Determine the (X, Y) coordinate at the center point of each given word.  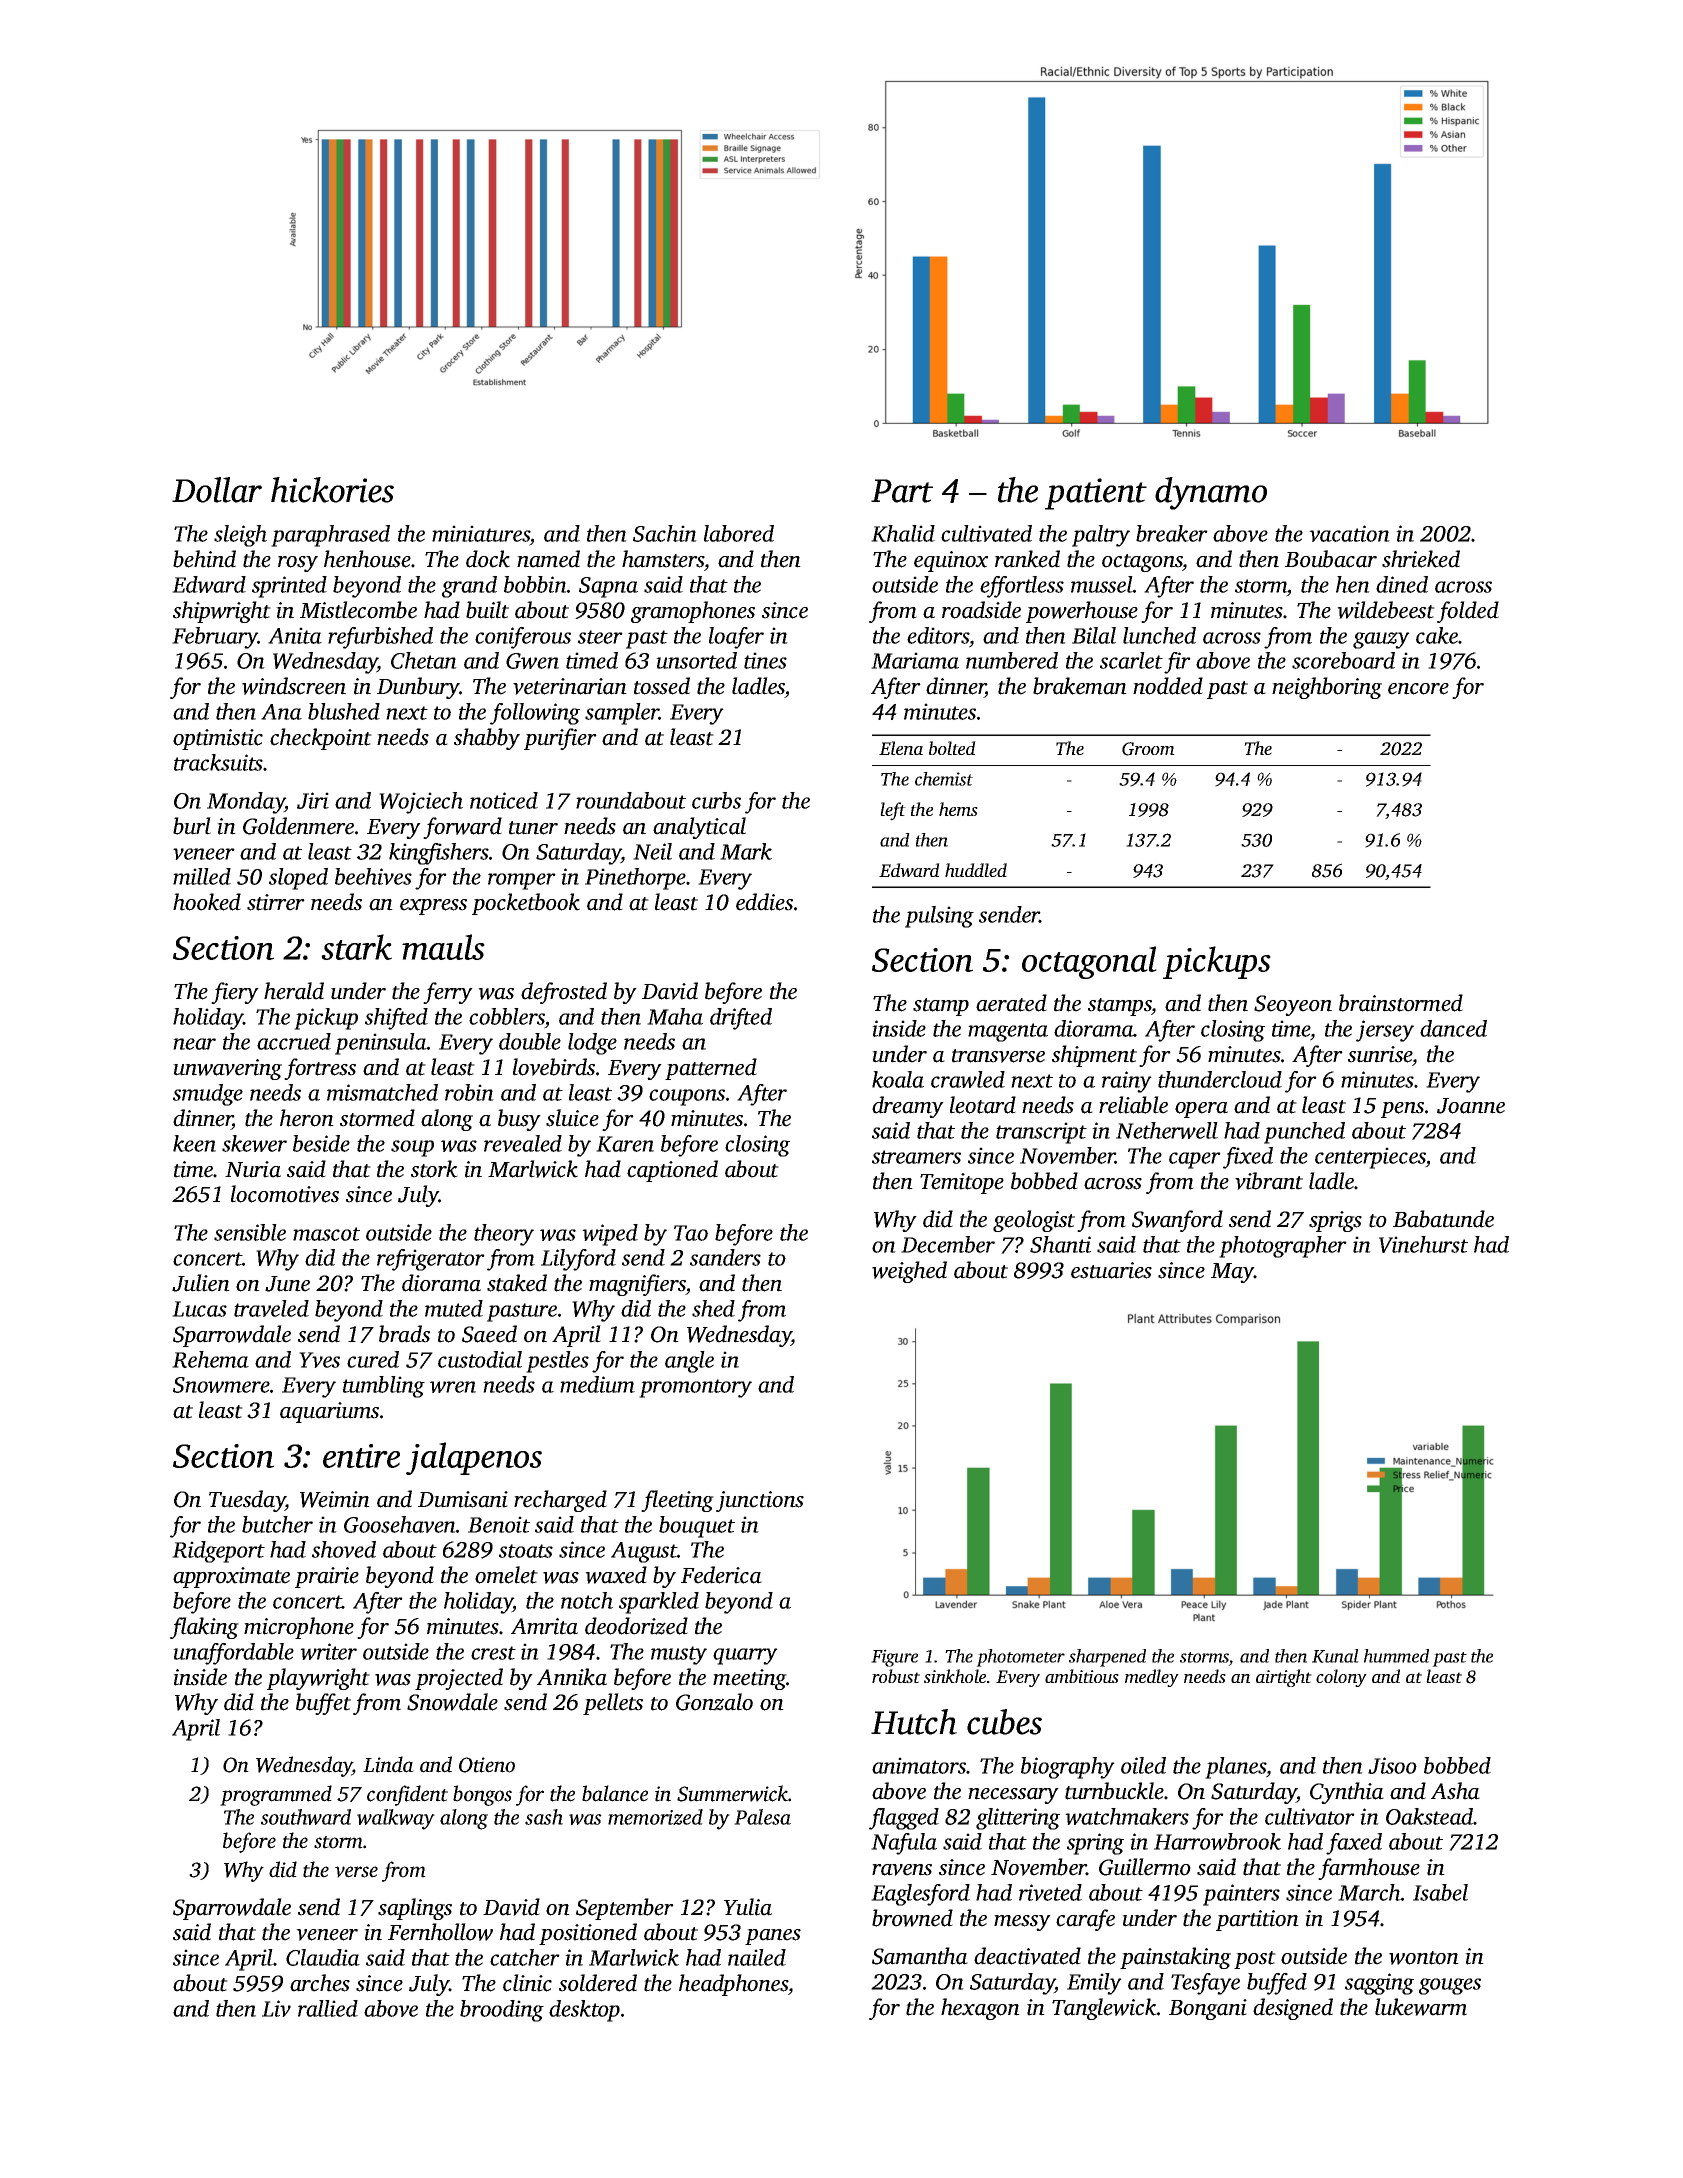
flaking (204, 1628)
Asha (1455, 1791)
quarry (745, 1656)
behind (204, 559)
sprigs (1335, 1221)
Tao (691, 1233)
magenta (1008, 1032)
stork (434, 1169)
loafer (736, 638)
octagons (1142, 563)
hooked (207, 902)
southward (306, 1817)
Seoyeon (1293, 1005)
